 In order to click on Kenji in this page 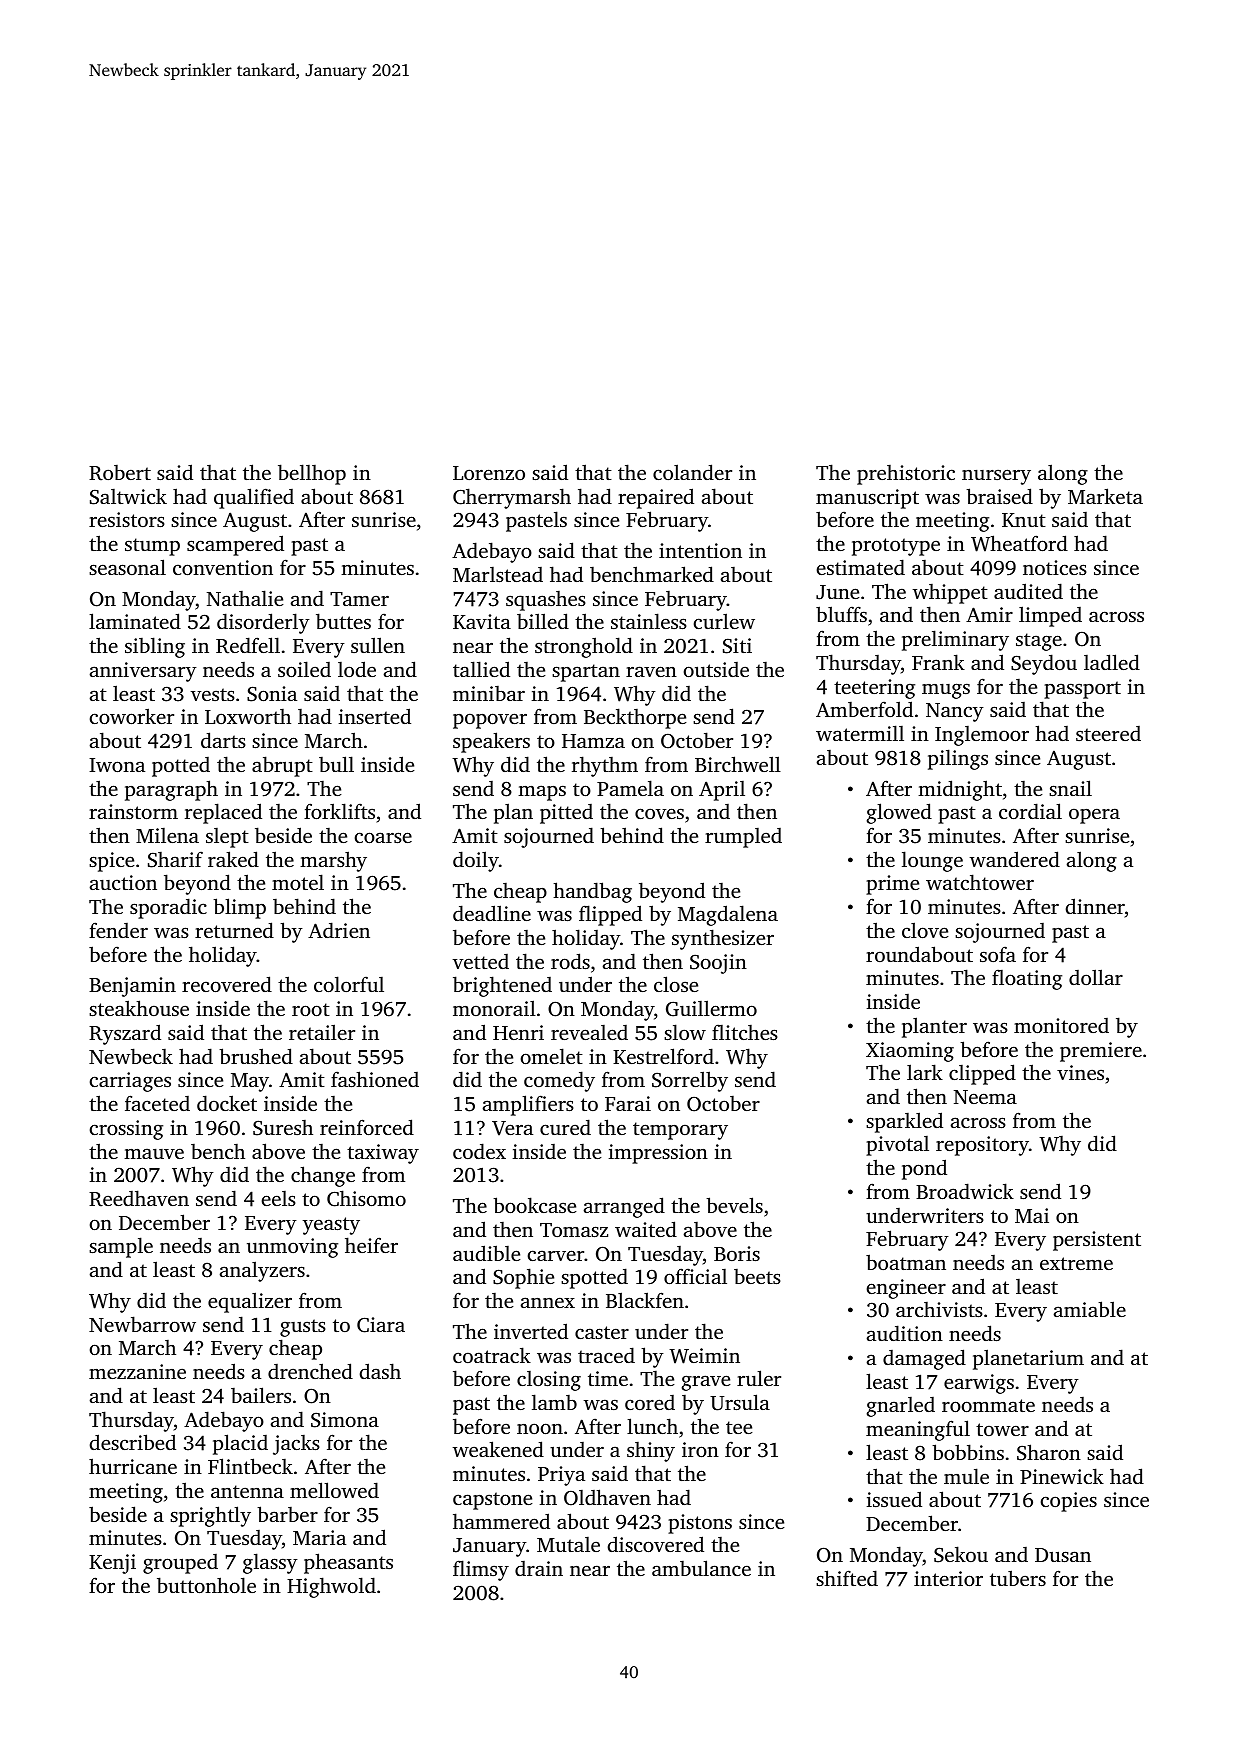, I will do `click(112, 1564)`.
